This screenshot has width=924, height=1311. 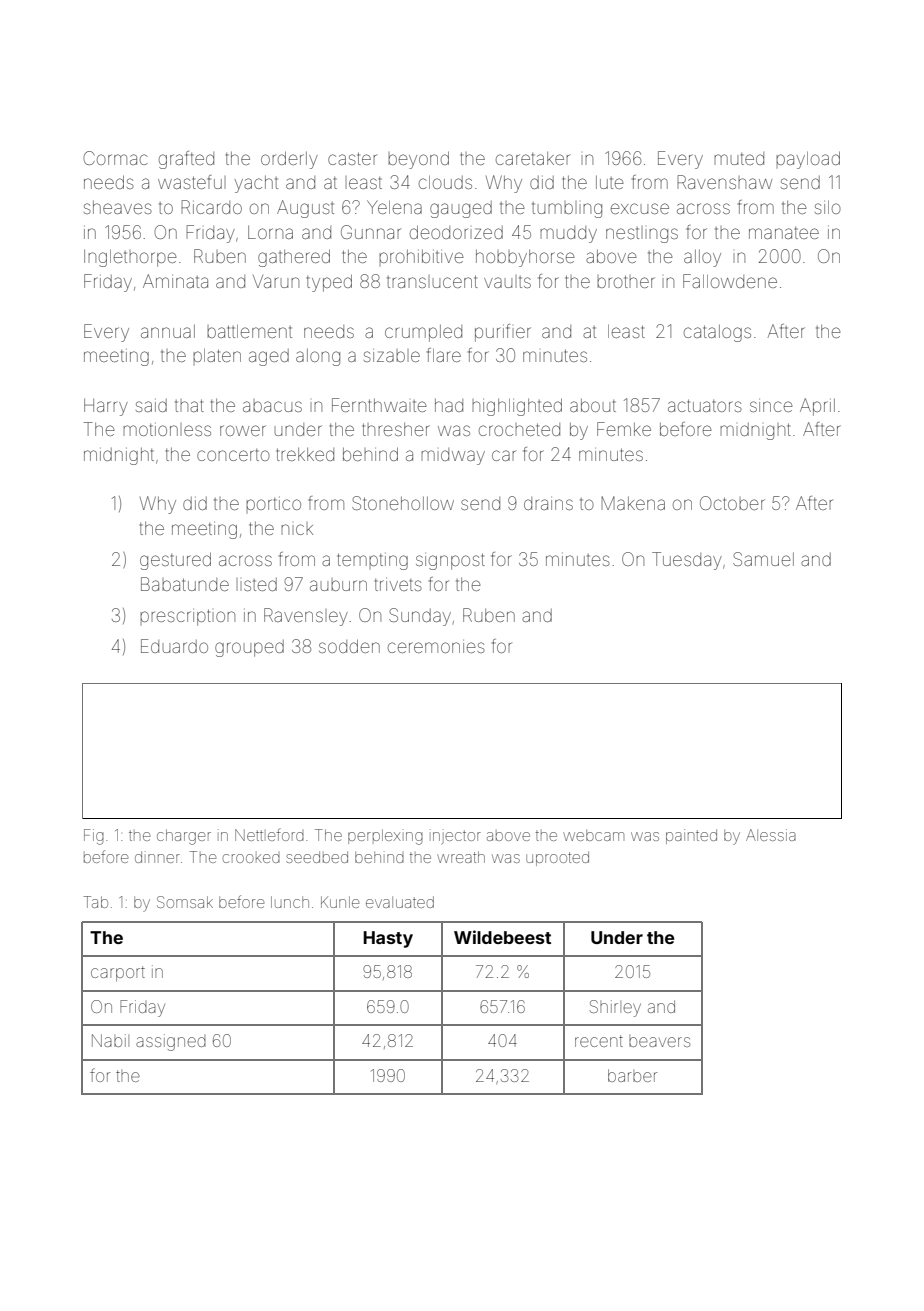 What do you see at coordinates (118, 207) in the screenshot?
I see `sheaves` at bounding box center [118, 207].
